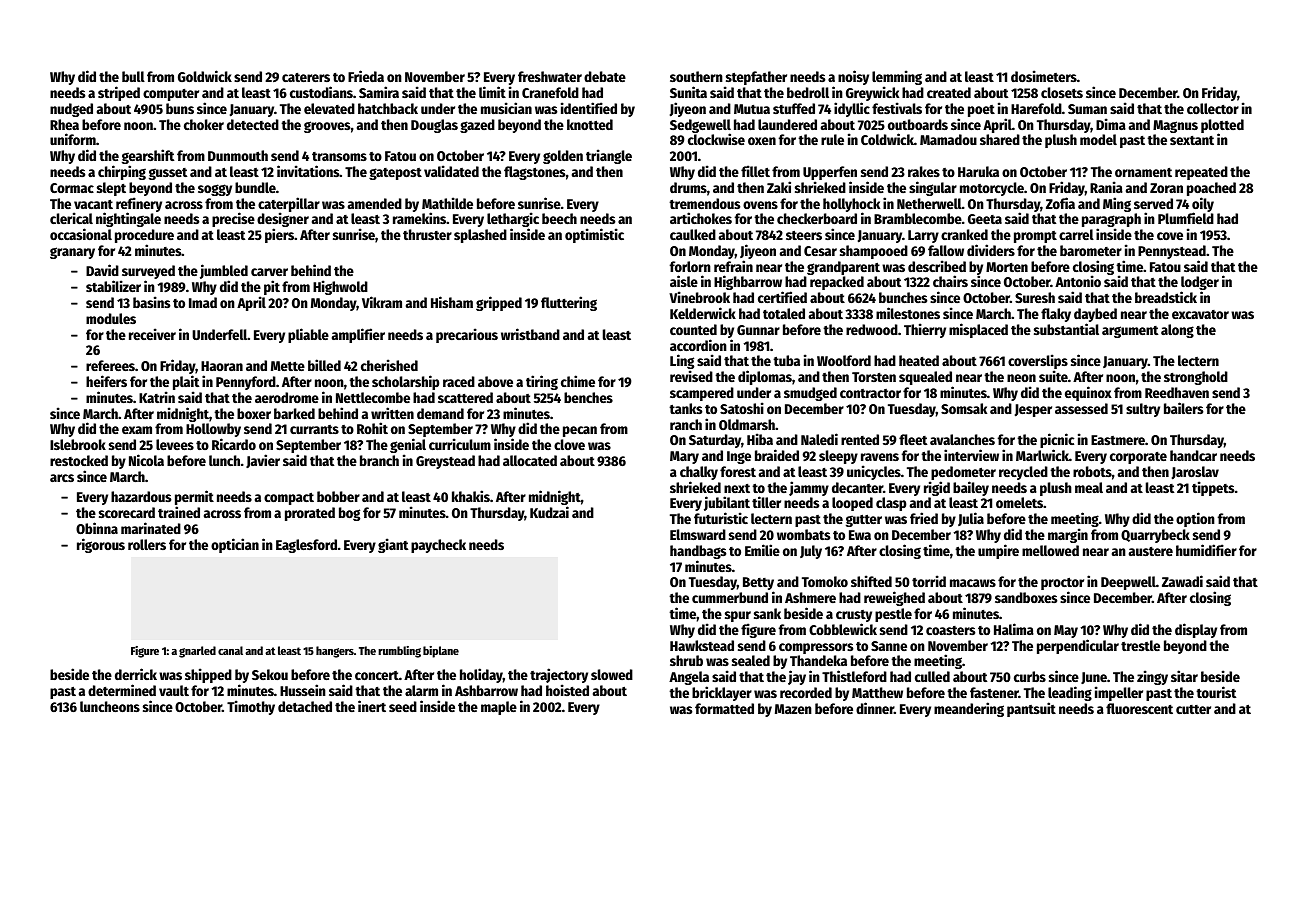 The height and width of the page is (924, 1308). Describe the element at coordinates (1196, 378) in the page. I see `stronghold` at that location.
